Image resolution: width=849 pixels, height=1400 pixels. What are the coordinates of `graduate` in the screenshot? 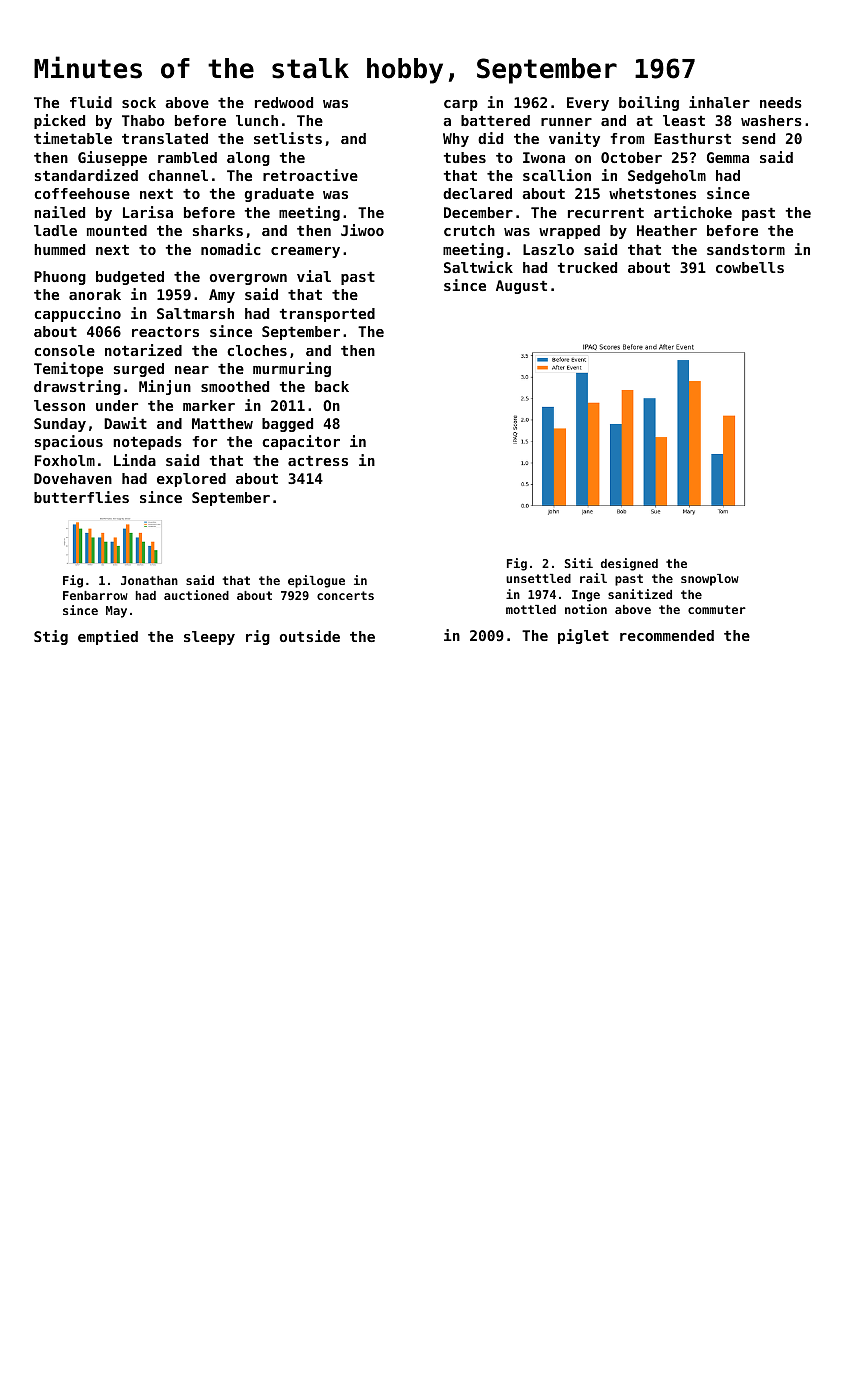 It's located at (279, 195).
